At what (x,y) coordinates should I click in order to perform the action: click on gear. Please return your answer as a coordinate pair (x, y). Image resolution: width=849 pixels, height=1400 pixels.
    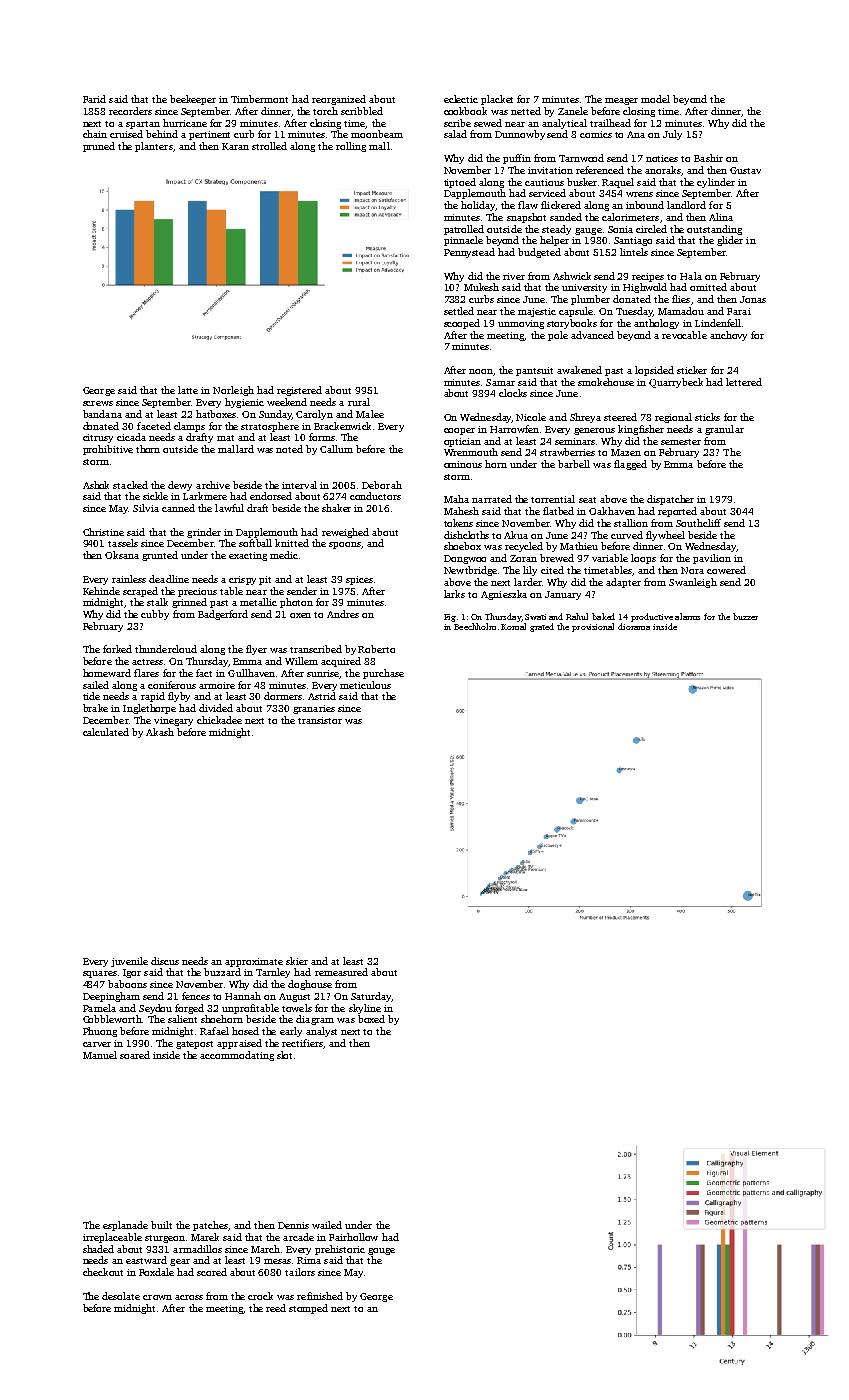
    Looking at the image, I should click on (180, 1262).
